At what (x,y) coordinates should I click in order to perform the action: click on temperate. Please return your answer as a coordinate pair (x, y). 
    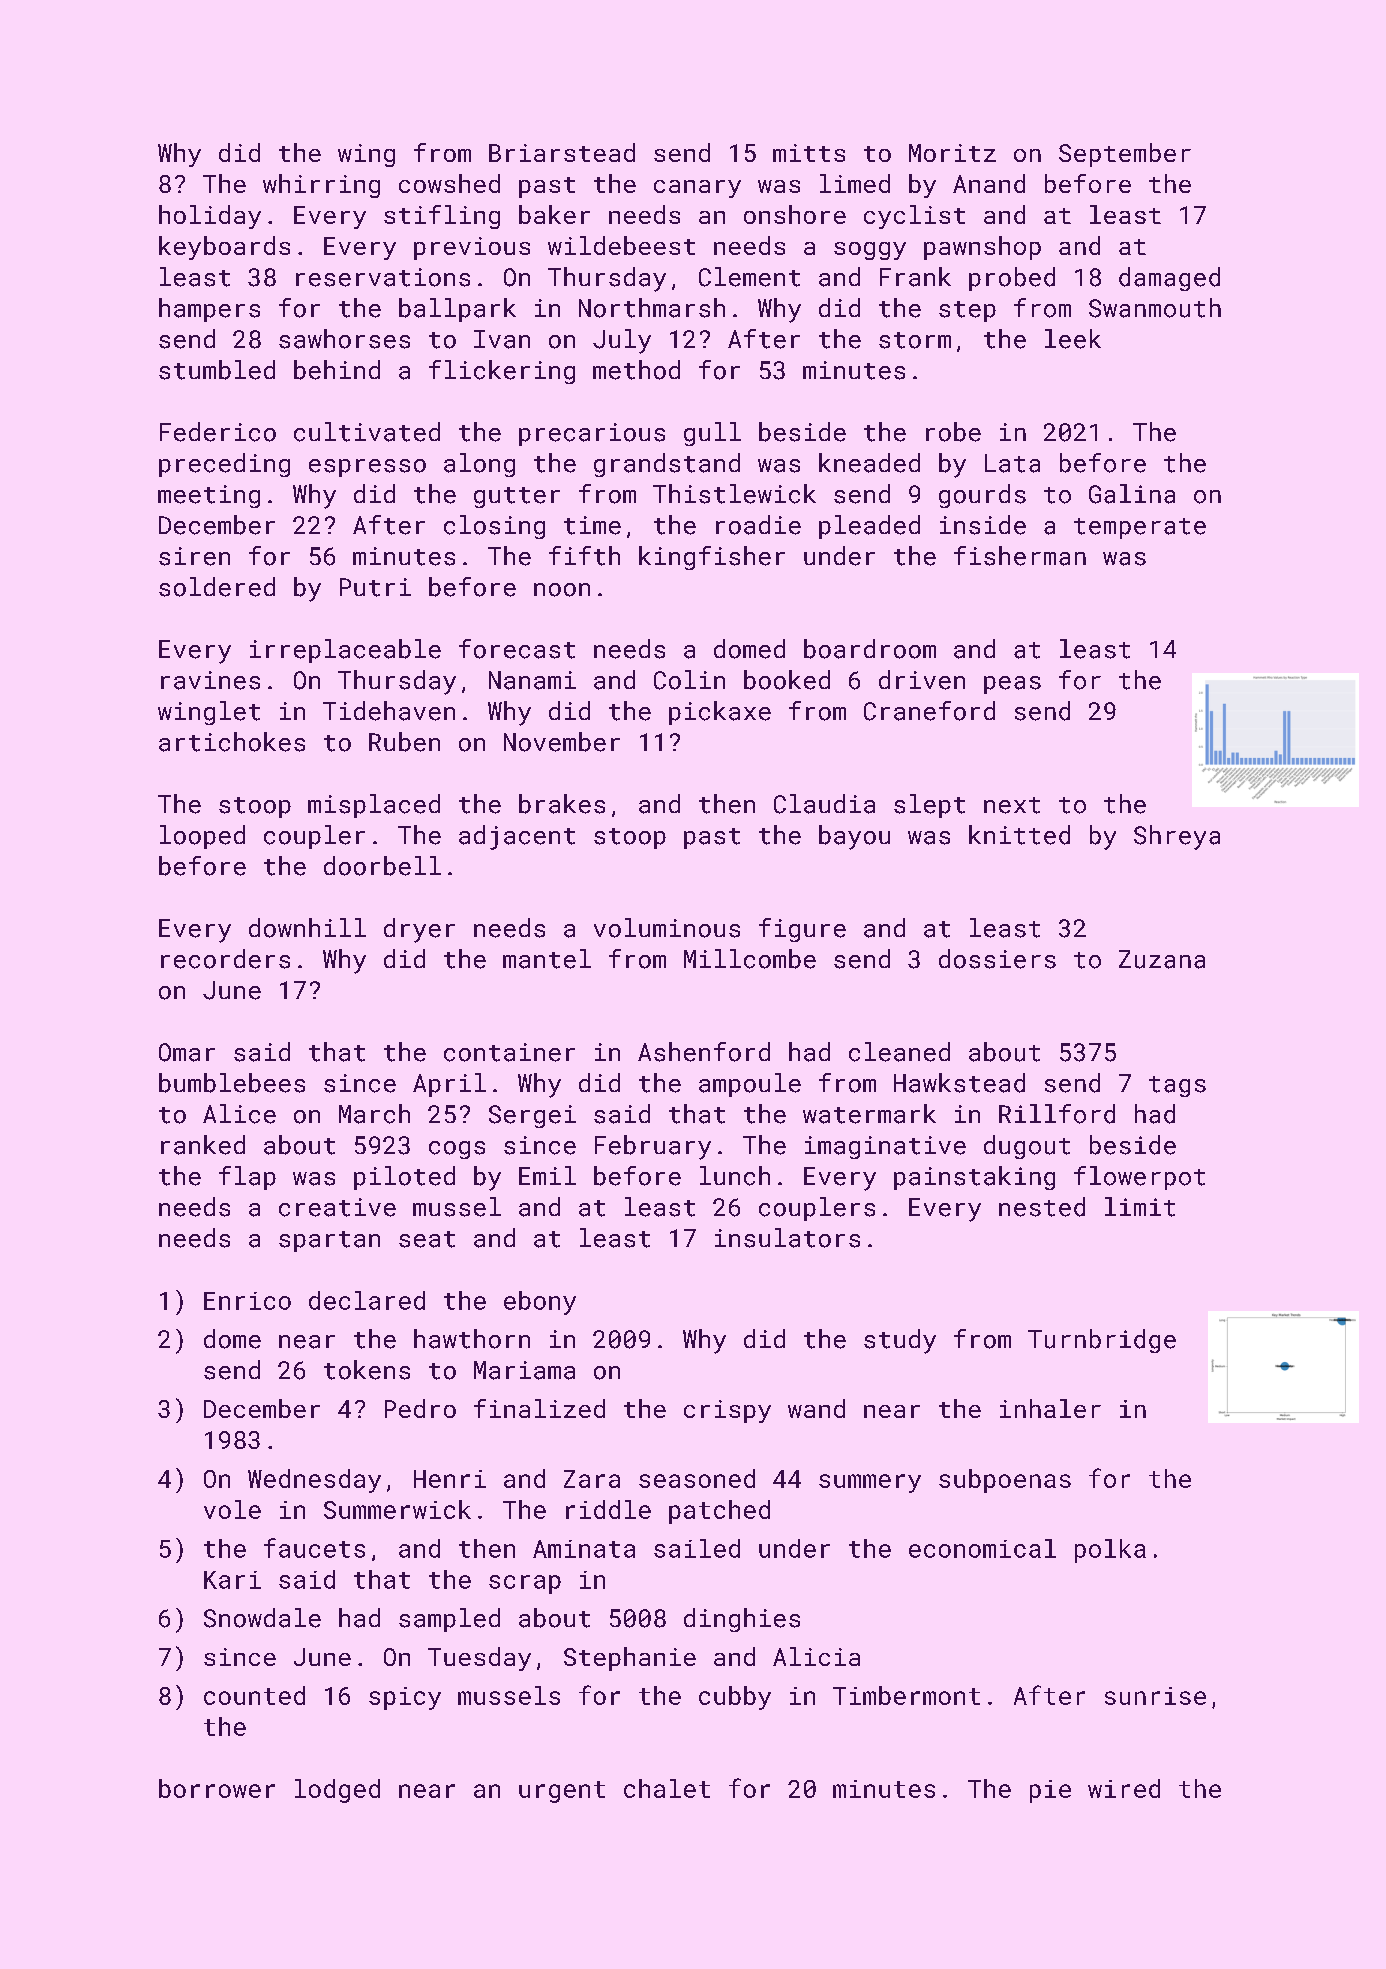
    Looking at the image, I should click on (1140, 528).
